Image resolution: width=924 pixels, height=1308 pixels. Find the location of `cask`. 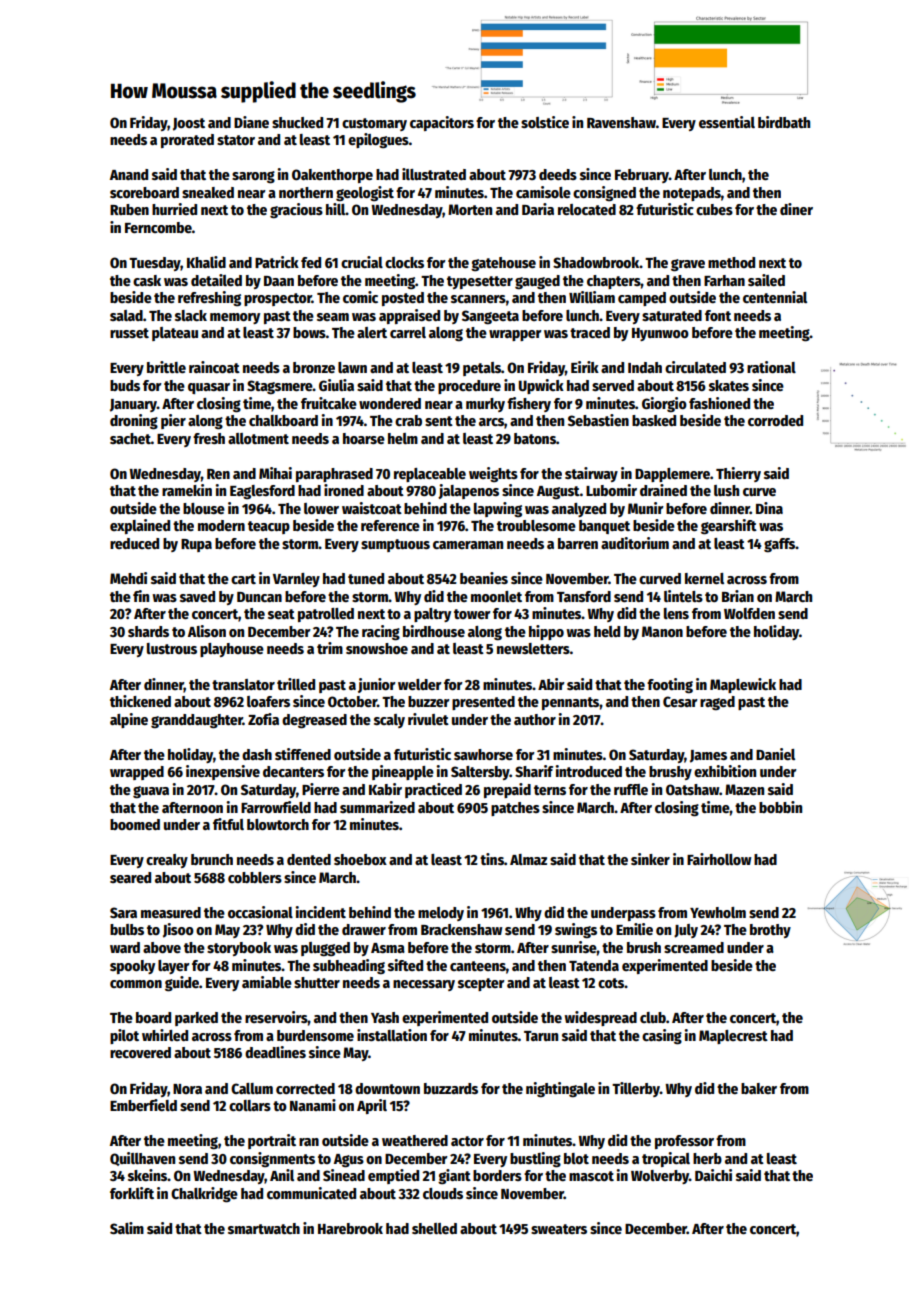

cask is located at coordinates (147, 280).
